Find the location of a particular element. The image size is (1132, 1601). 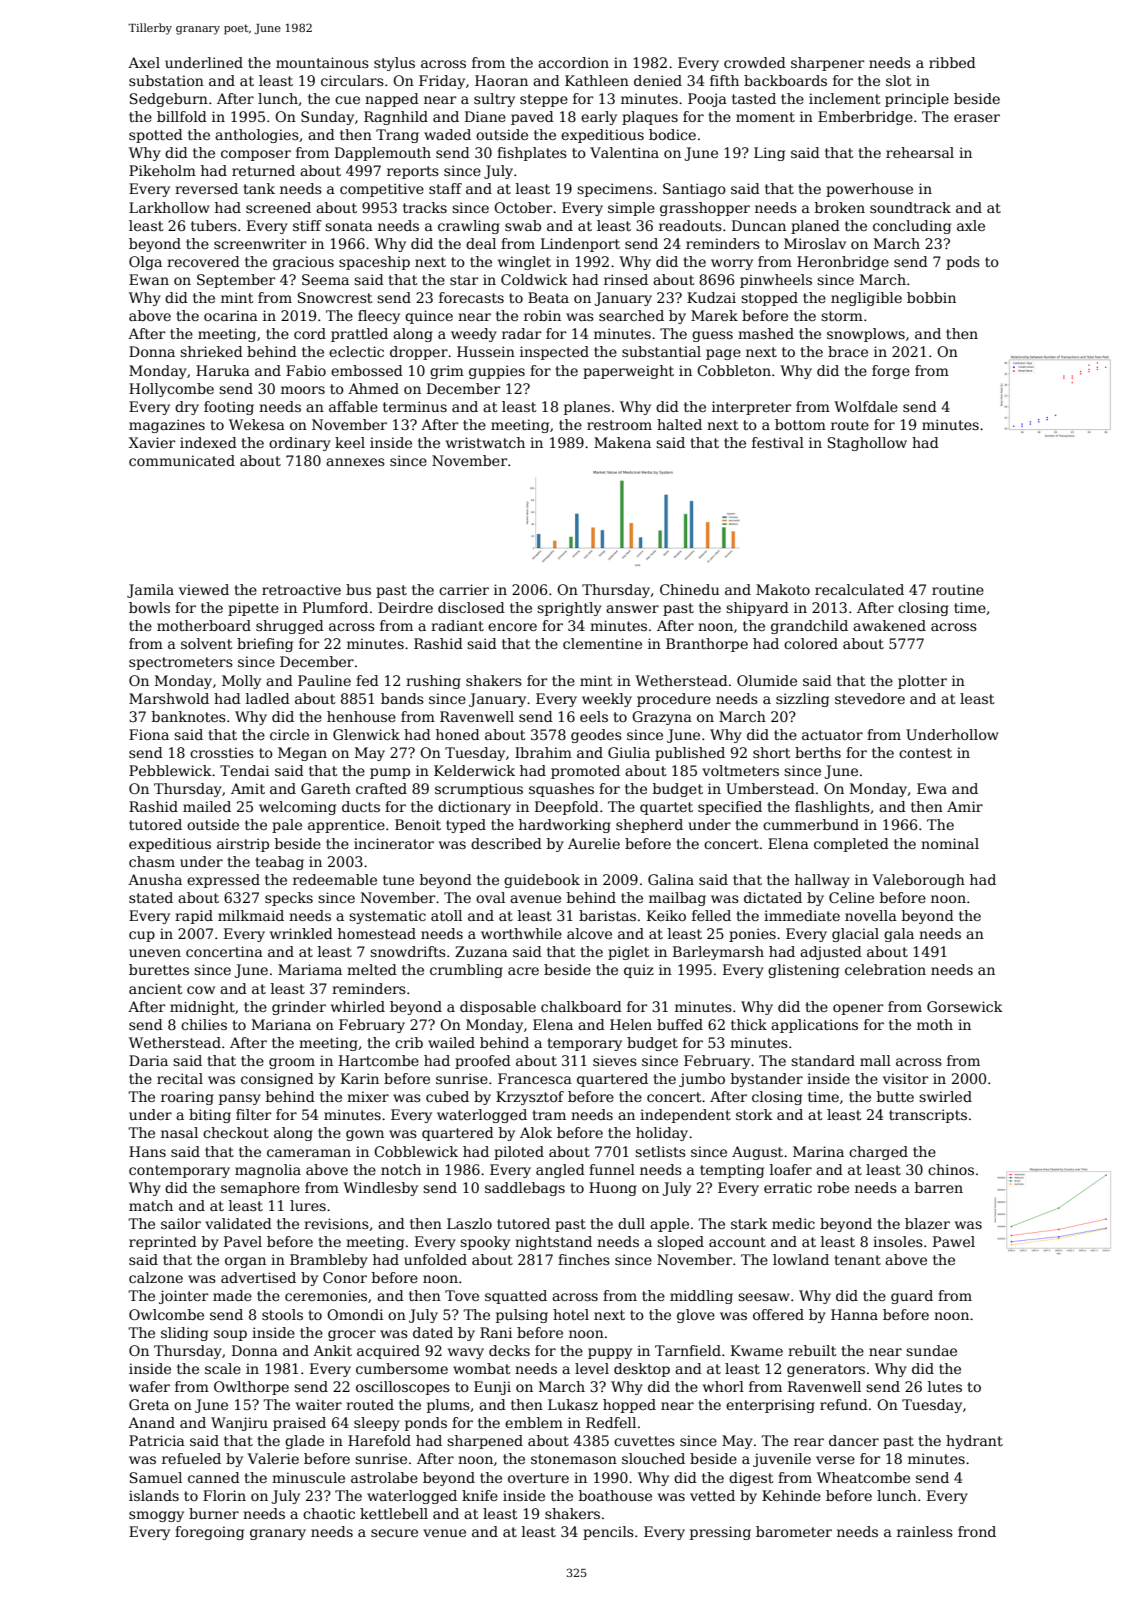

paperweight is located at coordinates (628, 372).
